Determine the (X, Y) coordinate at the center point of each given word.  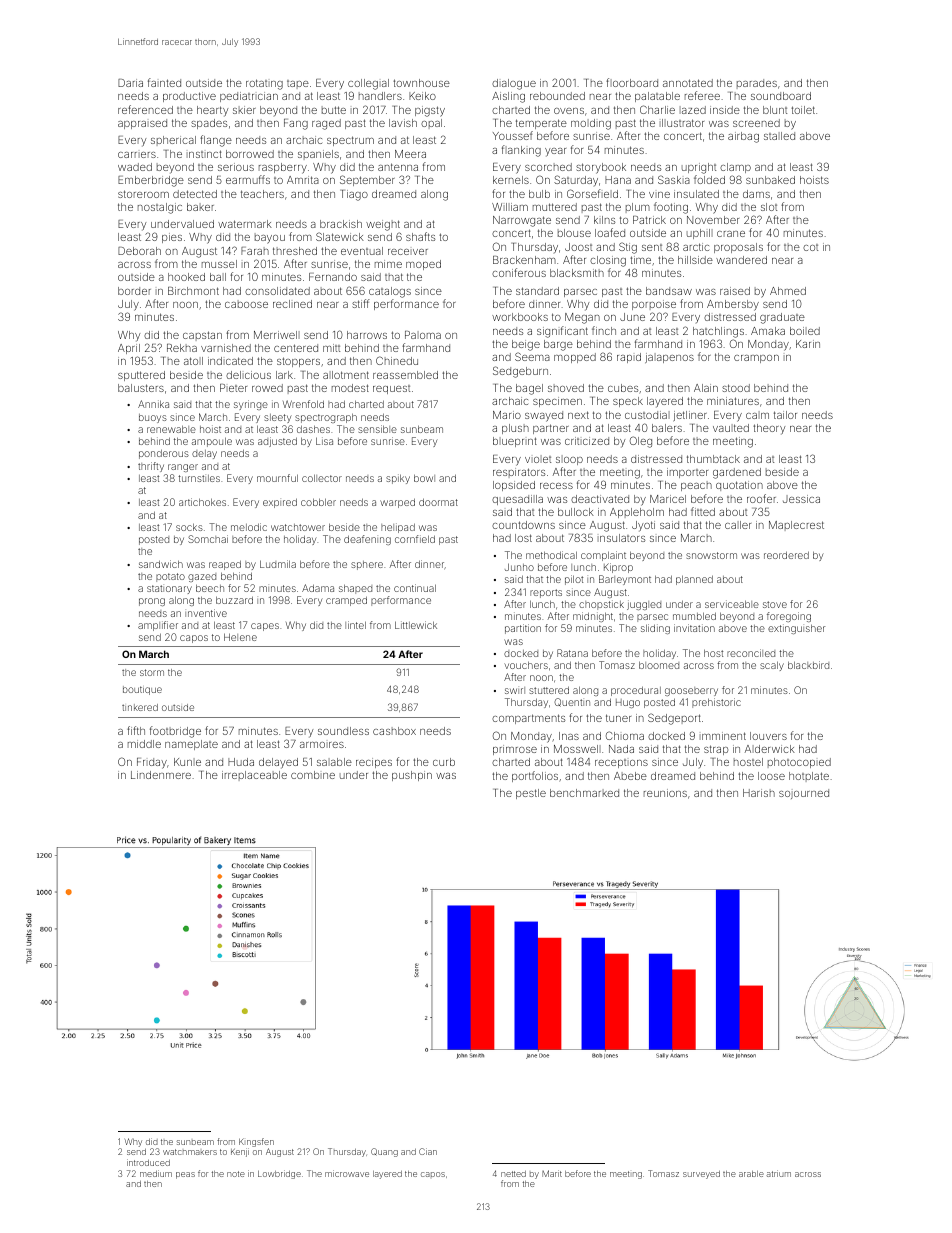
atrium (778, 1173)
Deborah (139, 251)
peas (185, 1175)
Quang (384, 1152)
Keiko (422, 96)
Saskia (674, 179)
